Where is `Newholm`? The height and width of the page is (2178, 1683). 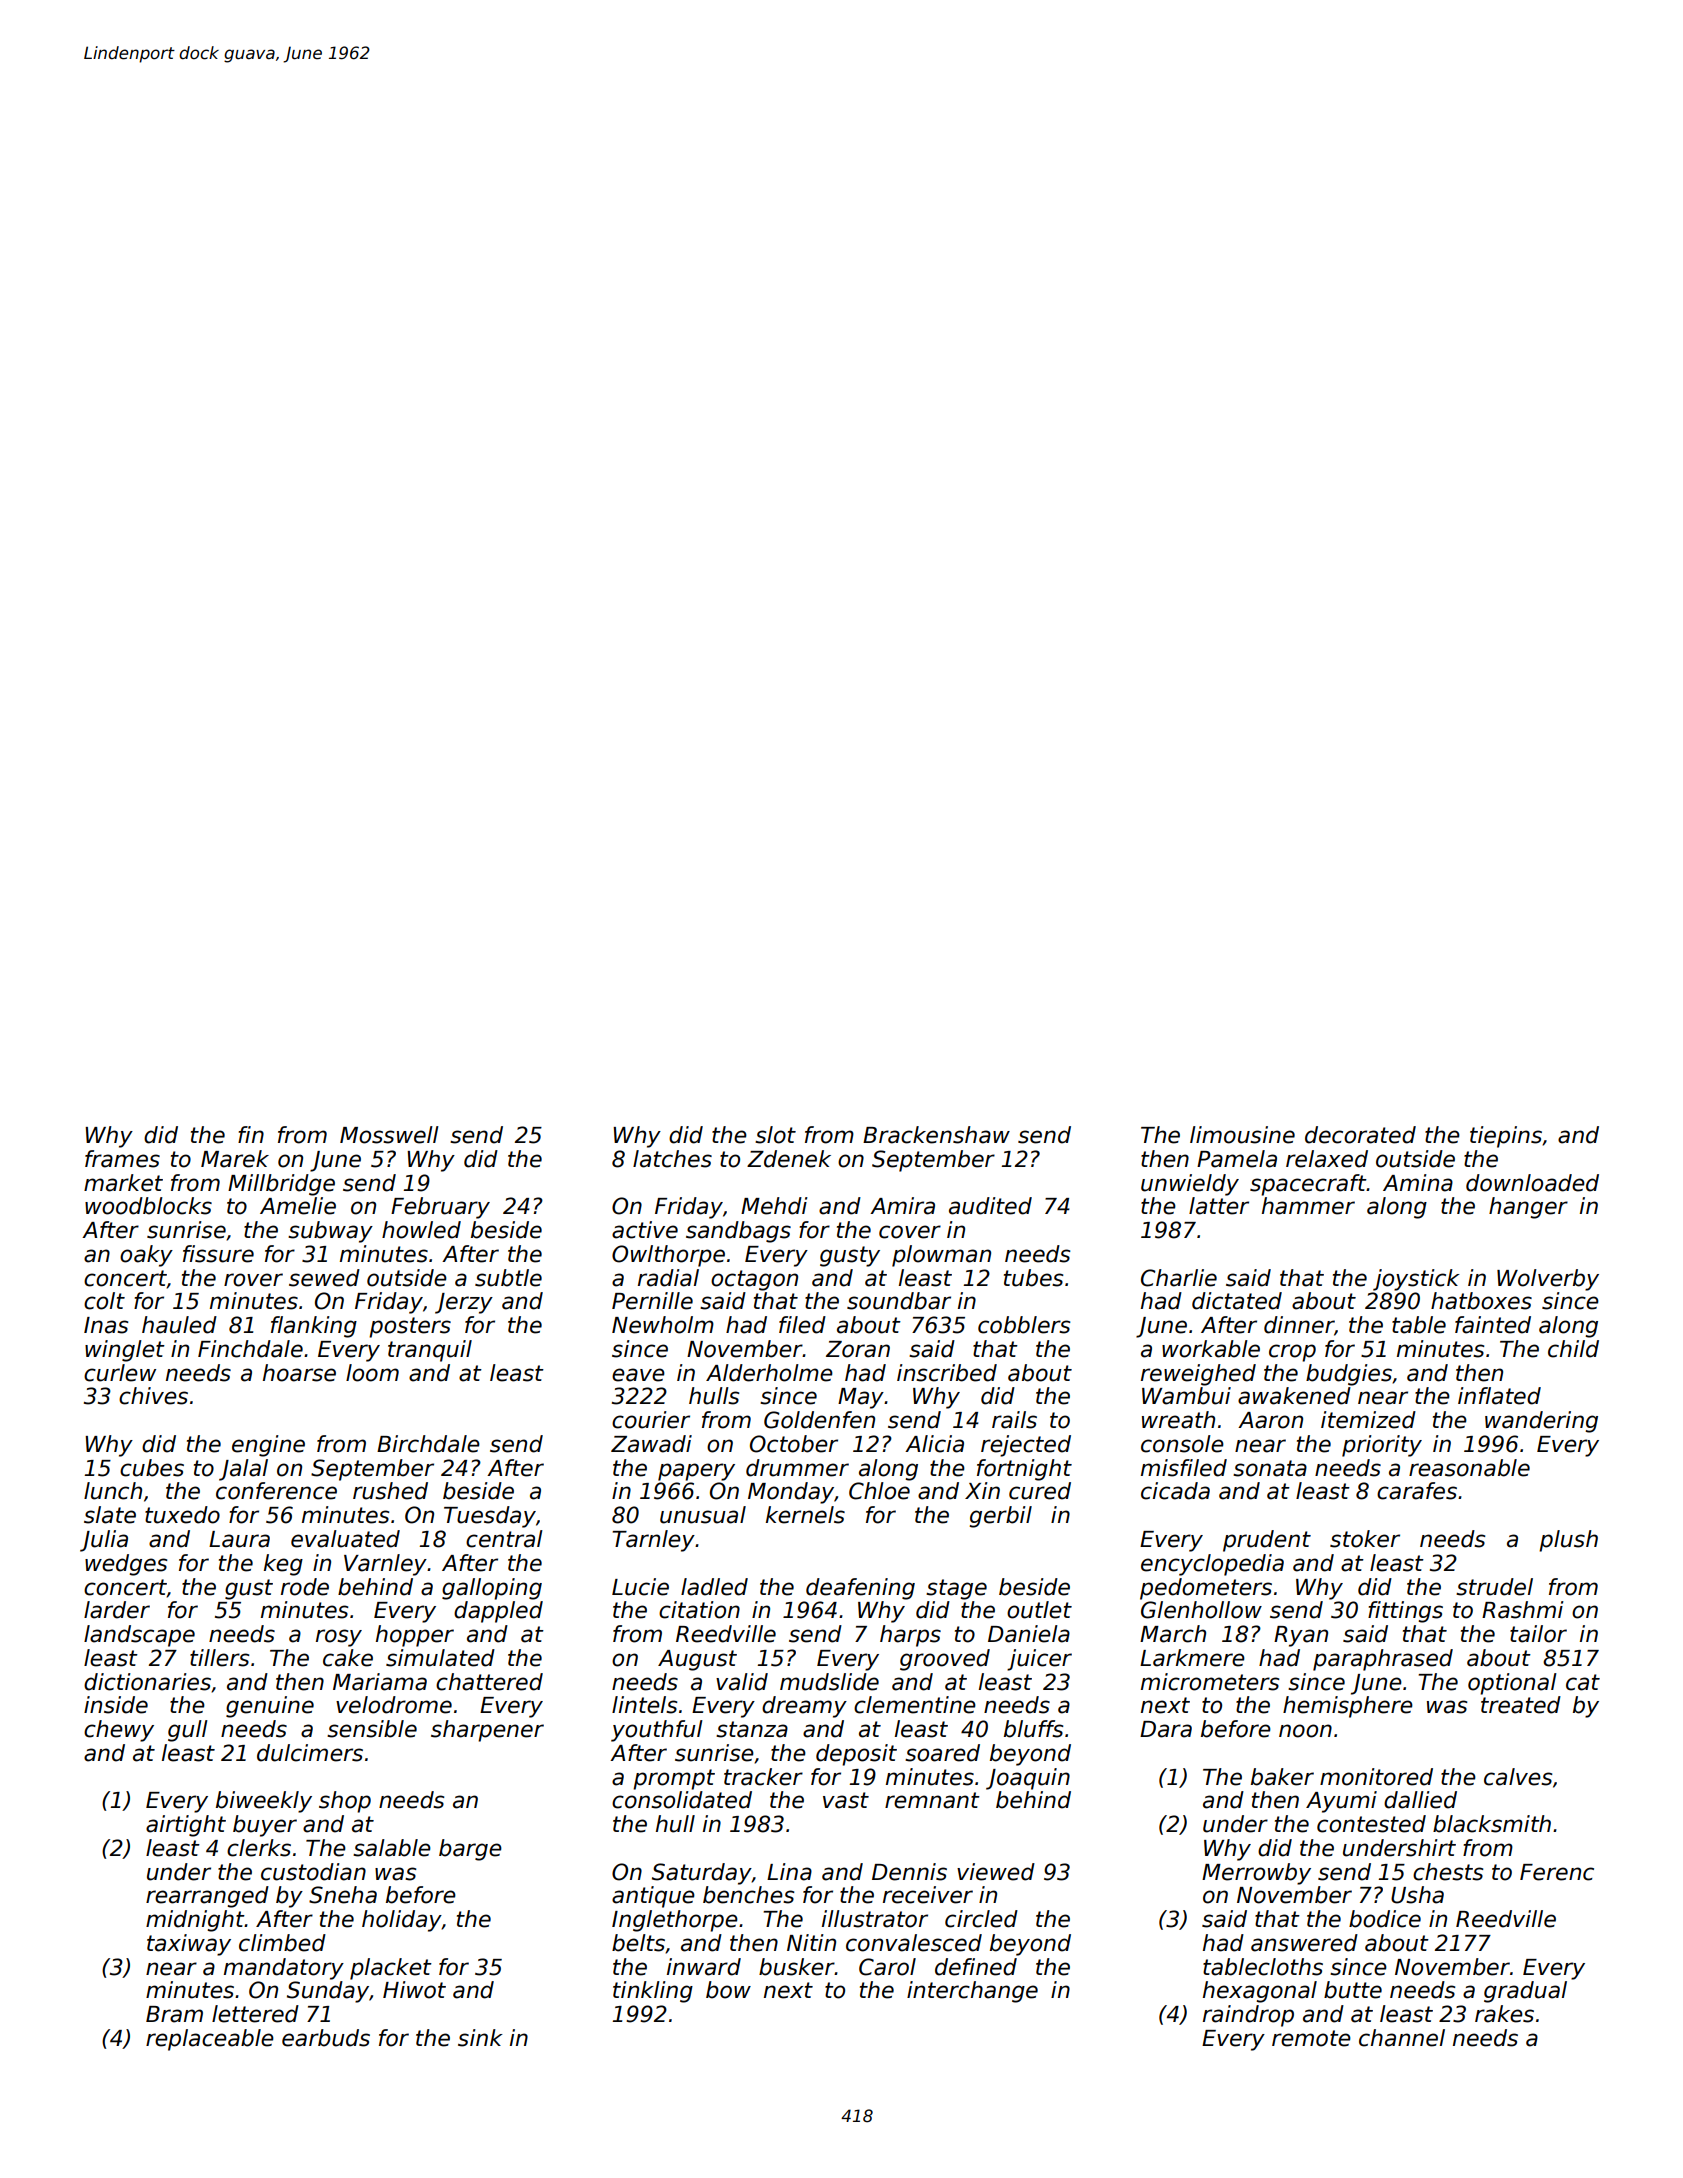
Newholm is located at coordinates (663, 1325).
